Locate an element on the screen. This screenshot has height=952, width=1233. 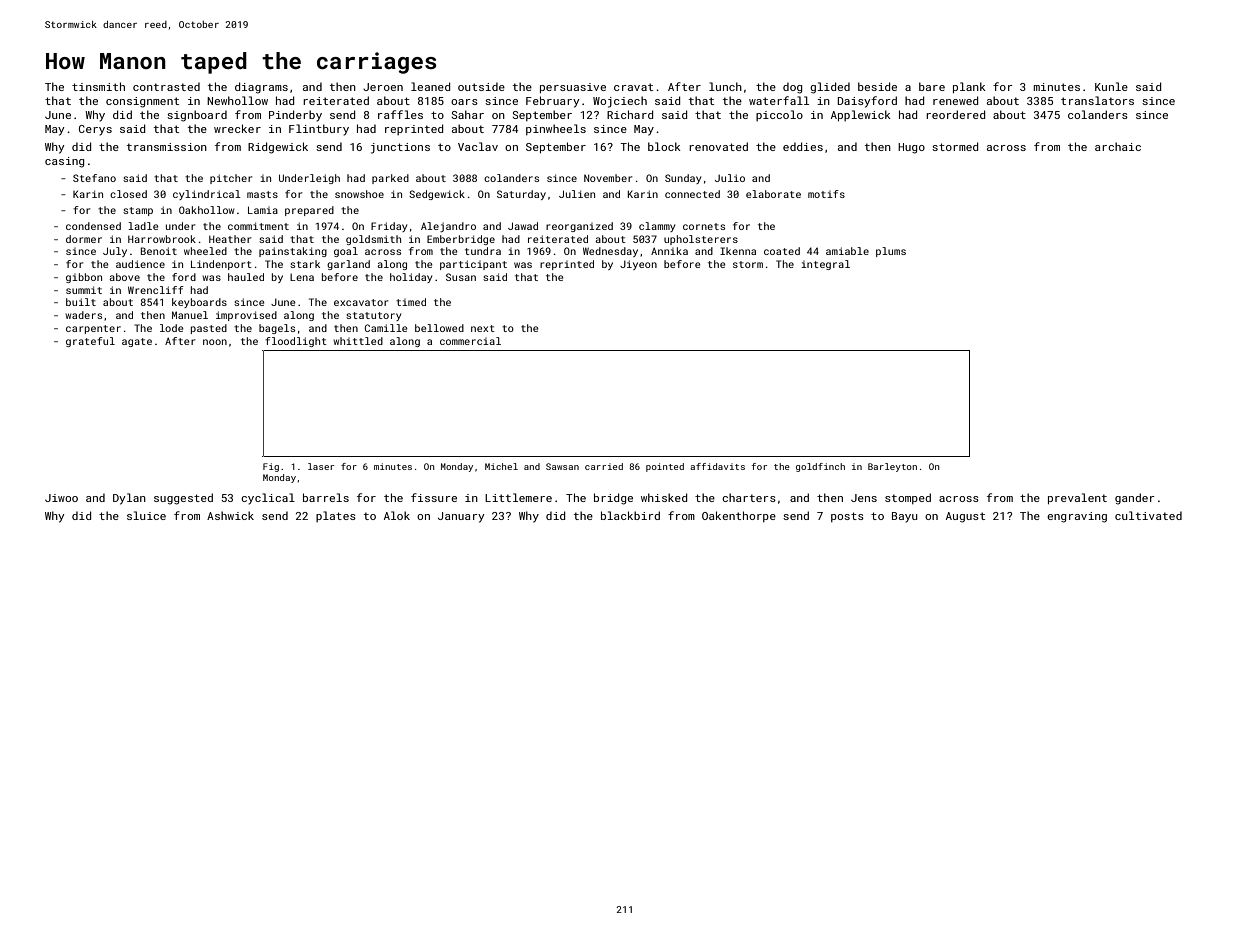
elaborate is located at coordinates (773, 194).
